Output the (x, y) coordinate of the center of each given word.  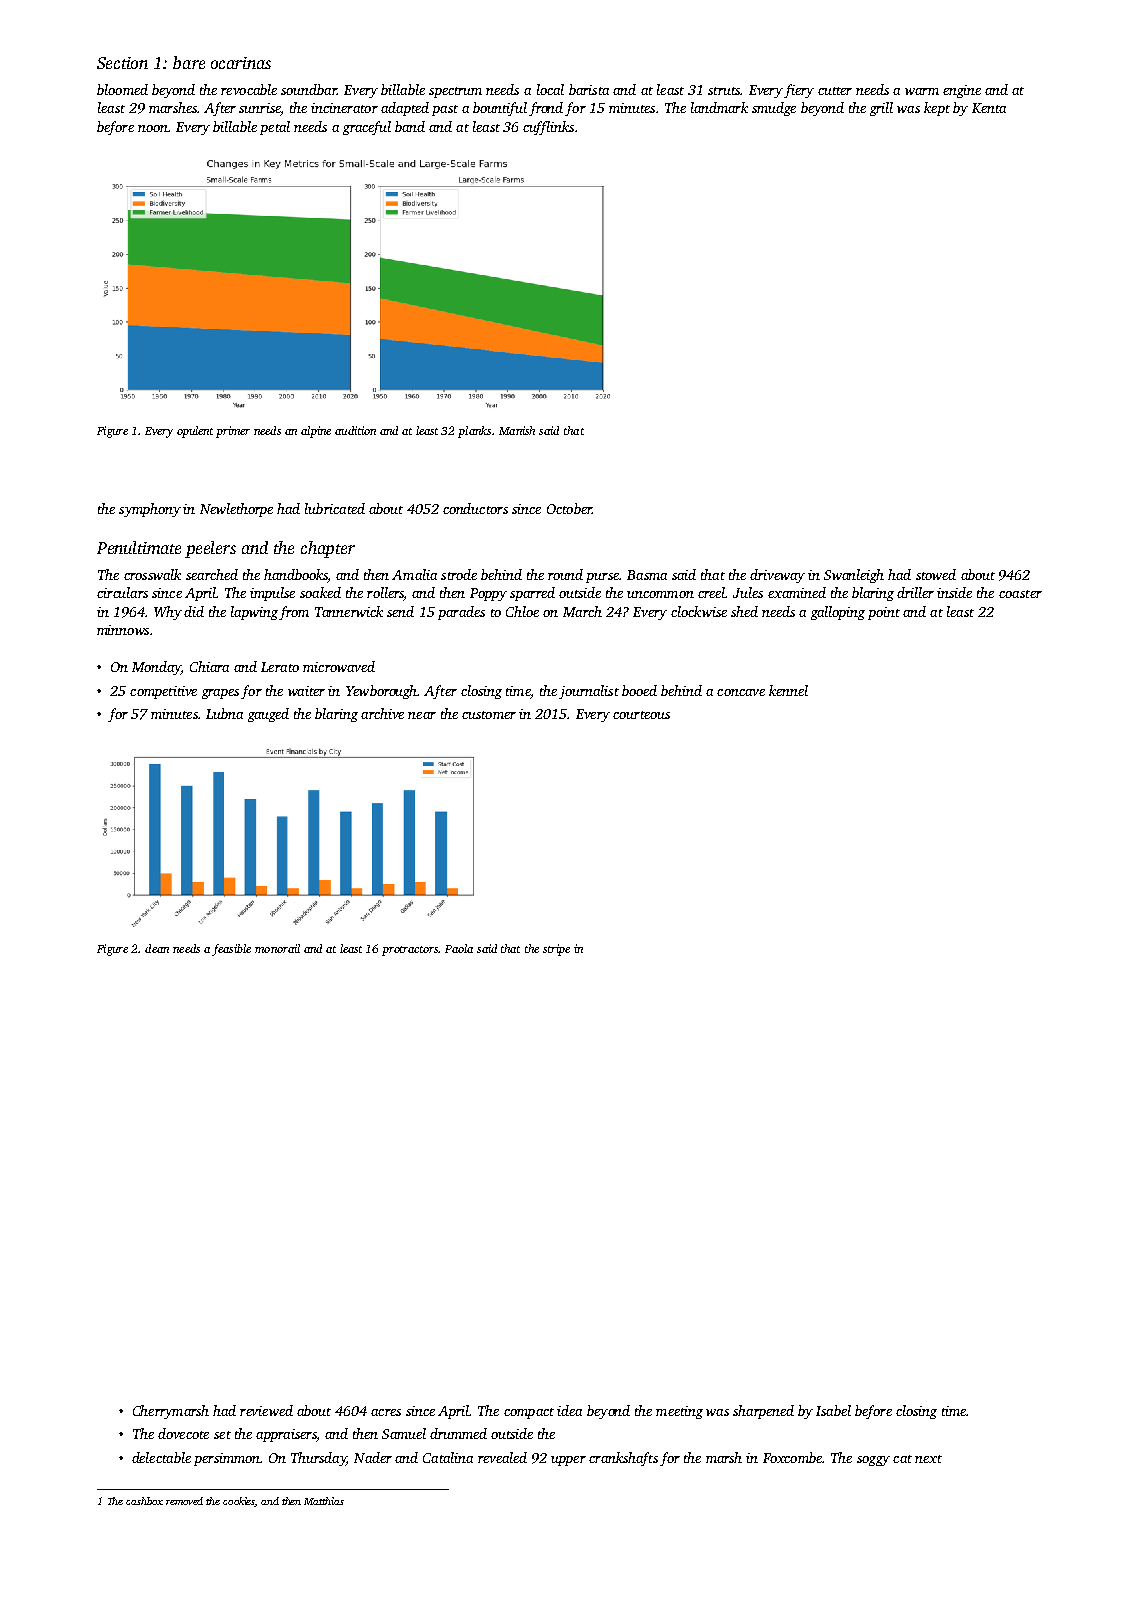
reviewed (266, 1410)
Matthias (324, 1501)
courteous (641, 715)
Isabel (833, 1410)
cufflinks (548, 128)
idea (569, 1410)
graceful (367, 128)
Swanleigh (854, 576)
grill (881, 109)
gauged (268, 715)
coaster (1020, 594)
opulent (195, 432)
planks (474, 432)
